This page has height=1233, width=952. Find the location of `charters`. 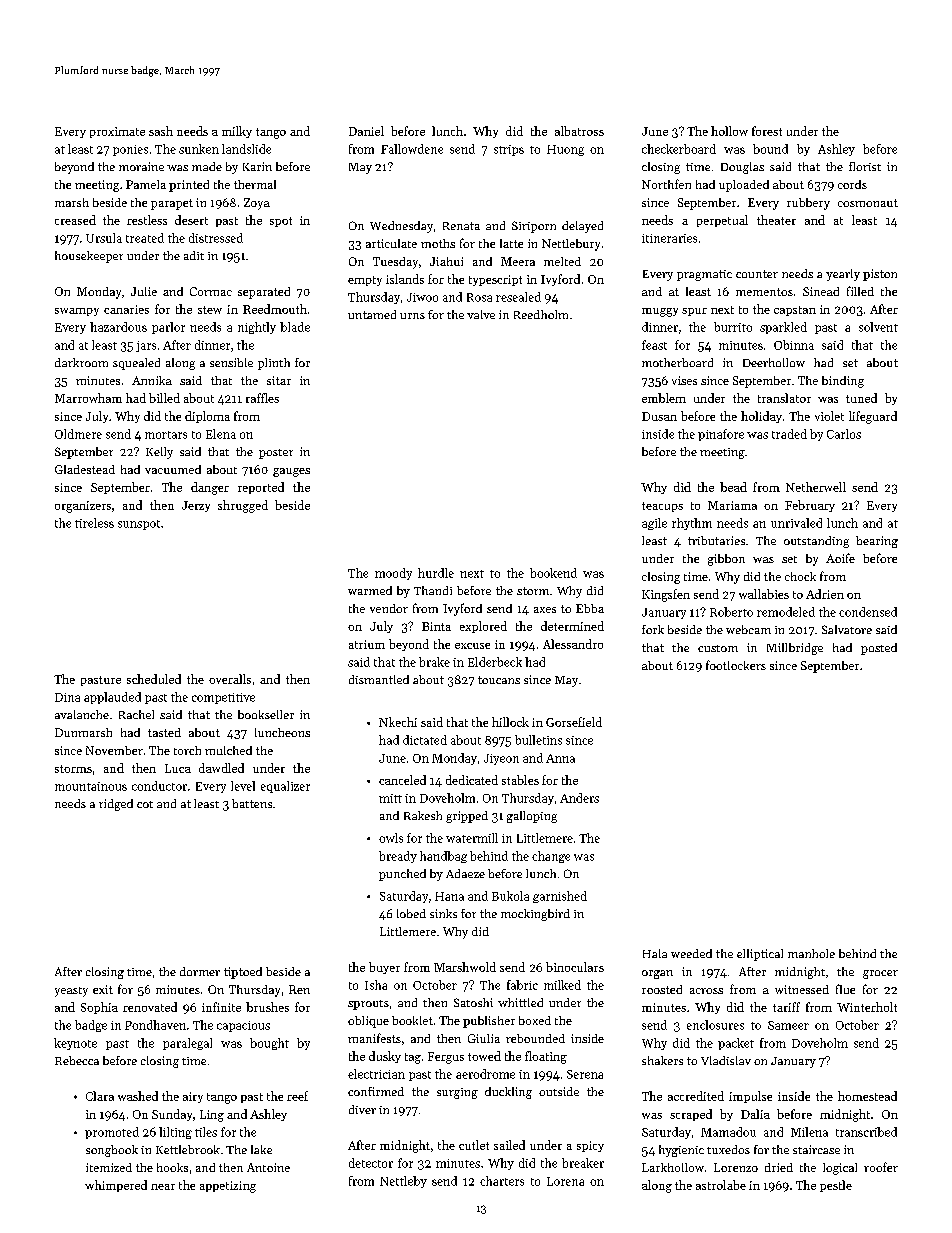

charters is located at coordinates (502, 1181).
